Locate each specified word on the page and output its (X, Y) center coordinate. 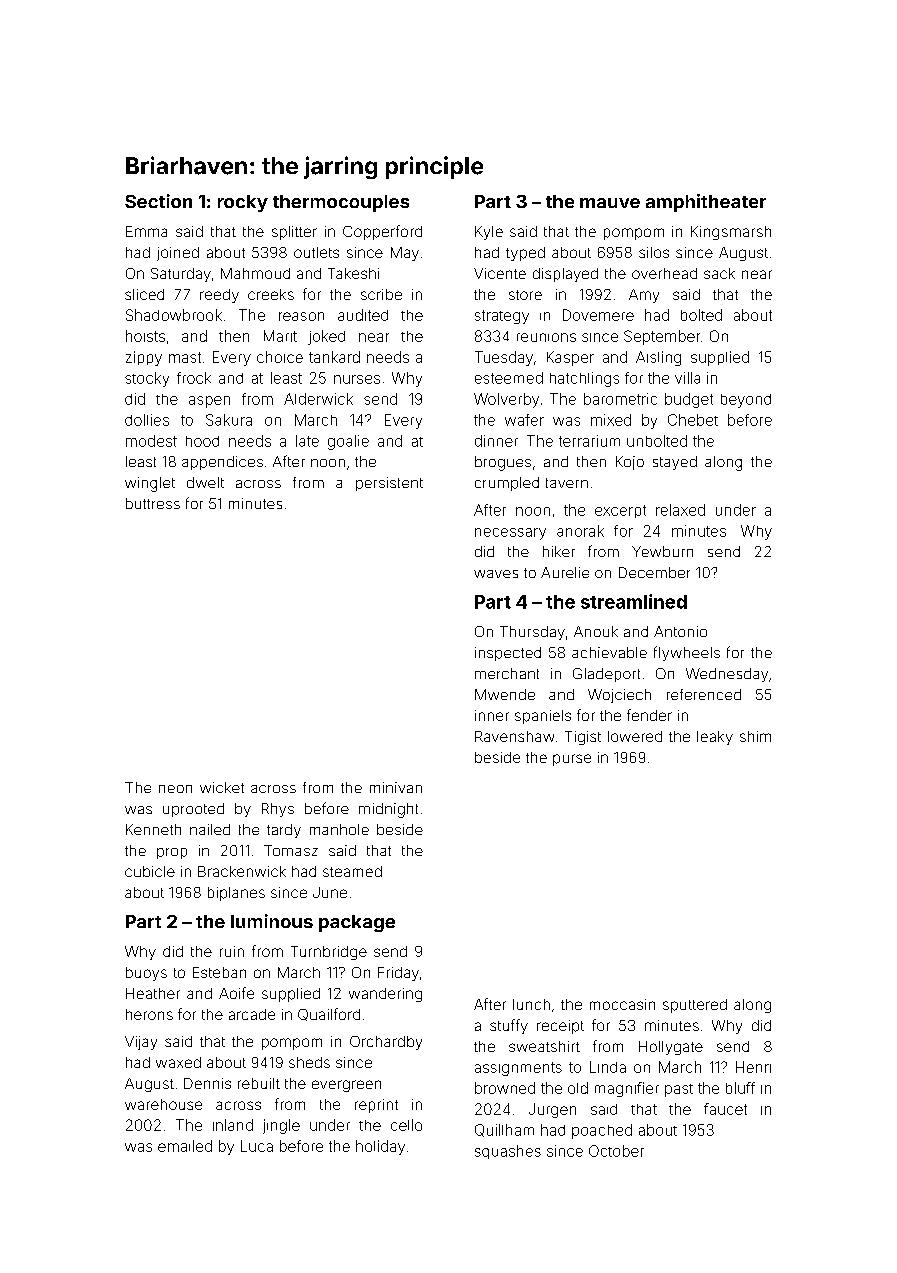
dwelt (205, 482)
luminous (272, 921)
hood (202, 441)
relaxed (680, 510)
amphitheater (706, 203)
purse (572, 760)
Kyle (489, 233)
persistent (389, 484)
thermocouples (341, 203)
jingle (281, 1126)
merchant (507, 673)
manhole (339, 829)
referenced (704, 694)
